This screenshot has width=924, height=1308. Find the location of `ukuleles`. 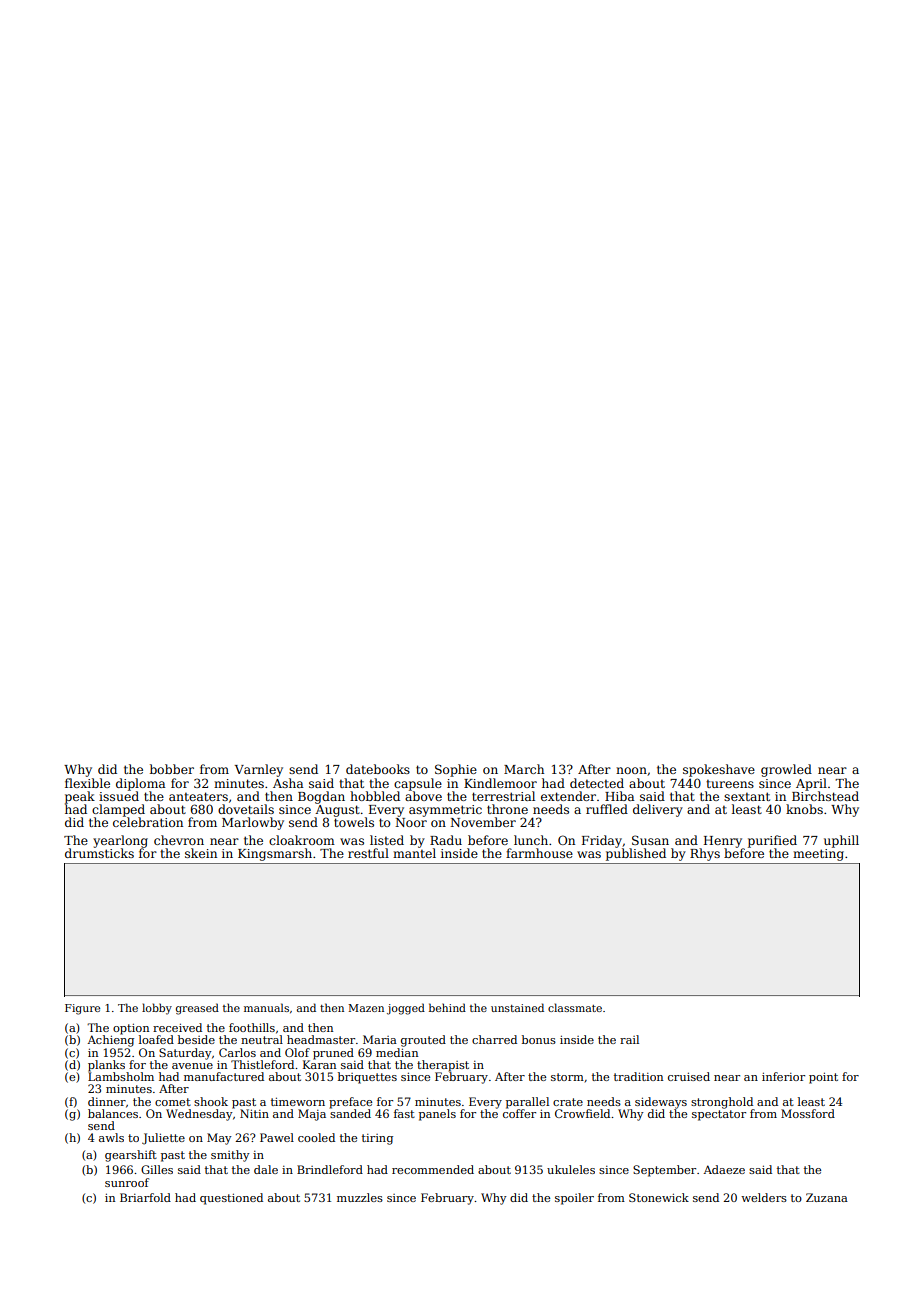

ukuleles is located at coordinates (571, 1169).
